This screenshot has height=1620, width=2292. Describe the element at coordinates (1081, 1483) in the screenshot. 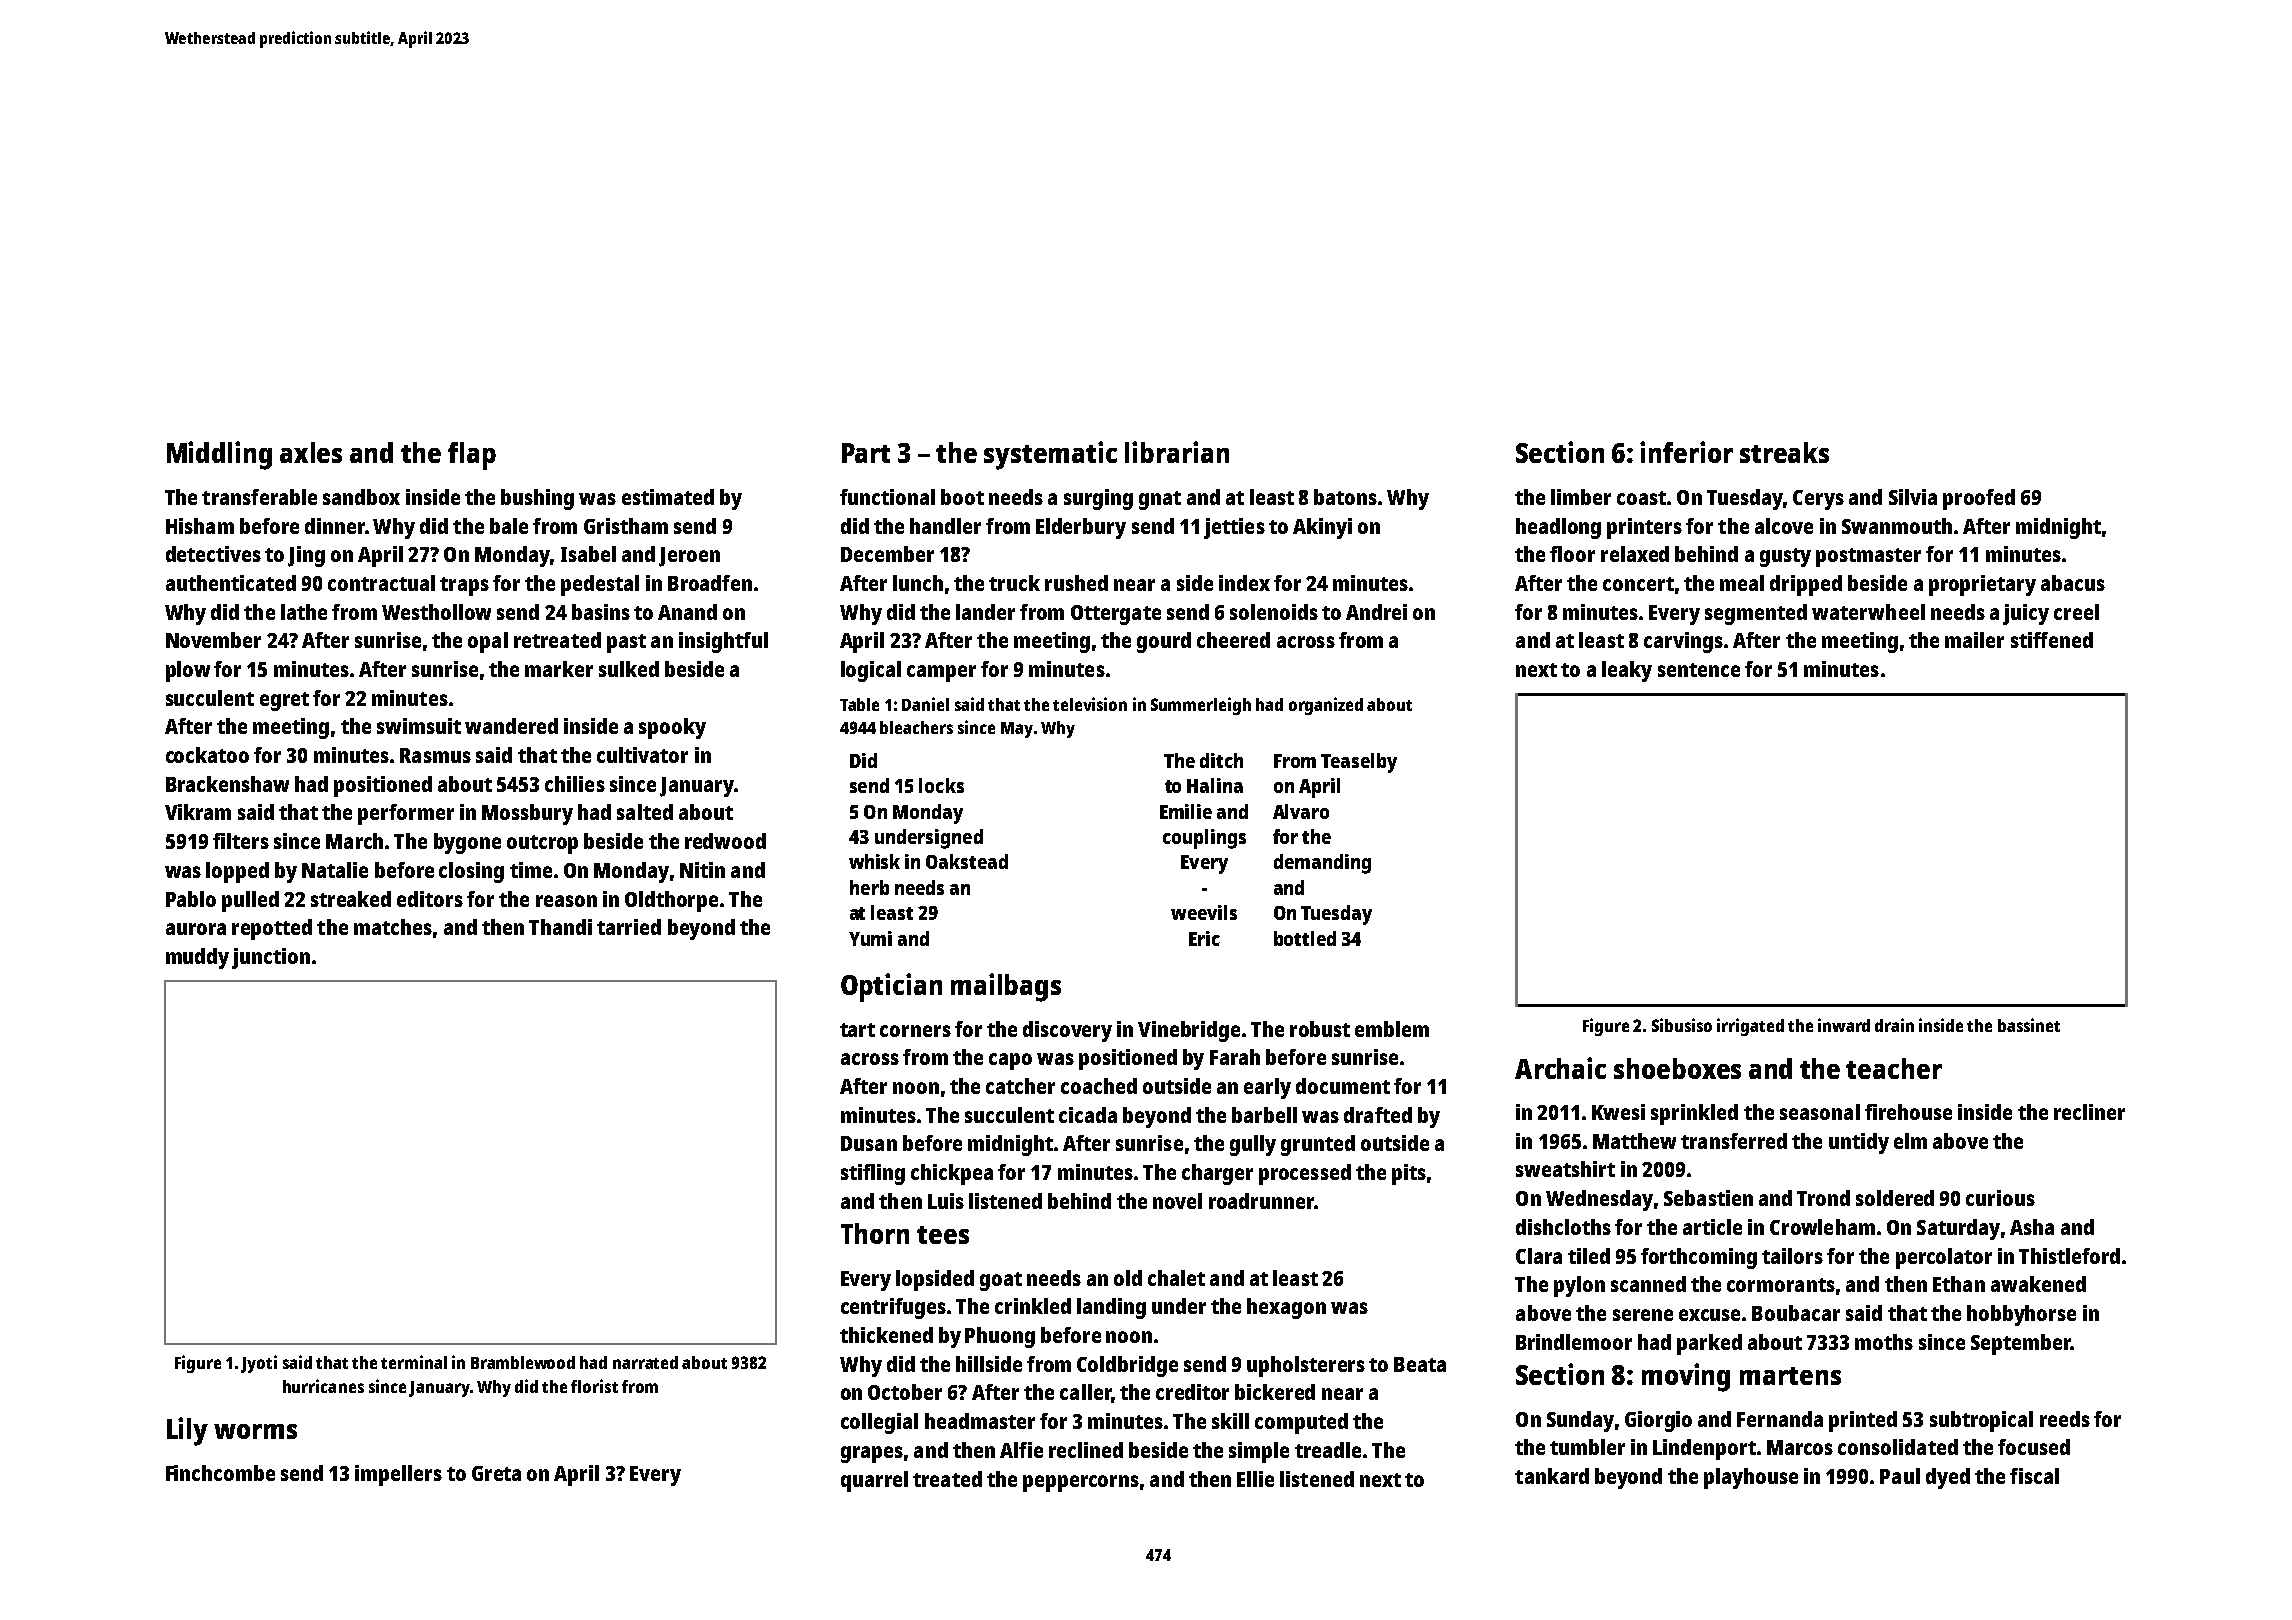

I see `peppercorns` at that location.
